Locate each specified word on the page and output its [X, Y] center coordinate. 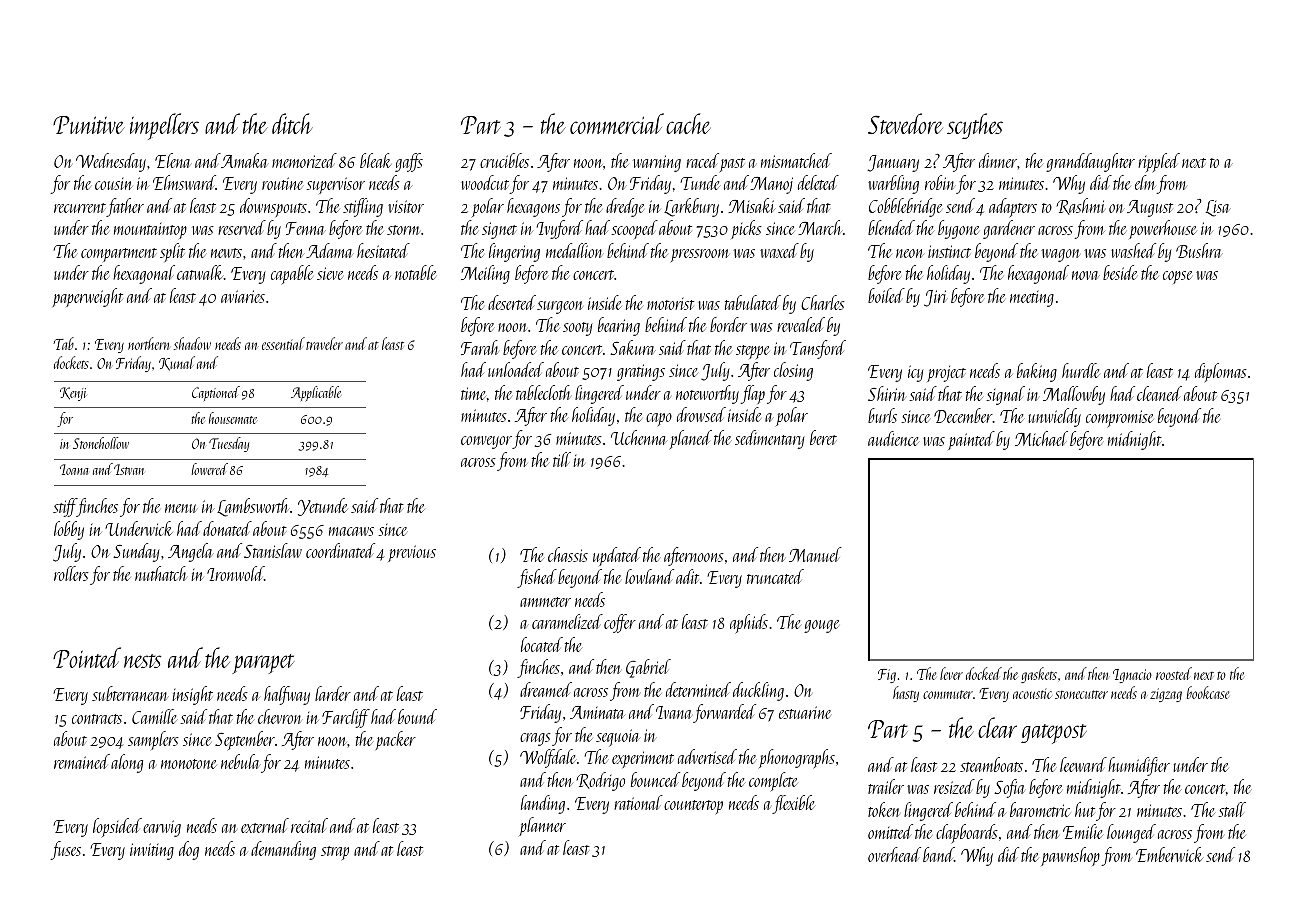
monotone [189, 764]
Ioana [74, 469]
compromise [1120, 418]
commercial [617, 123]
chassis [568, 554]
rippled [1159, 162]
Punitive [89, 125]
